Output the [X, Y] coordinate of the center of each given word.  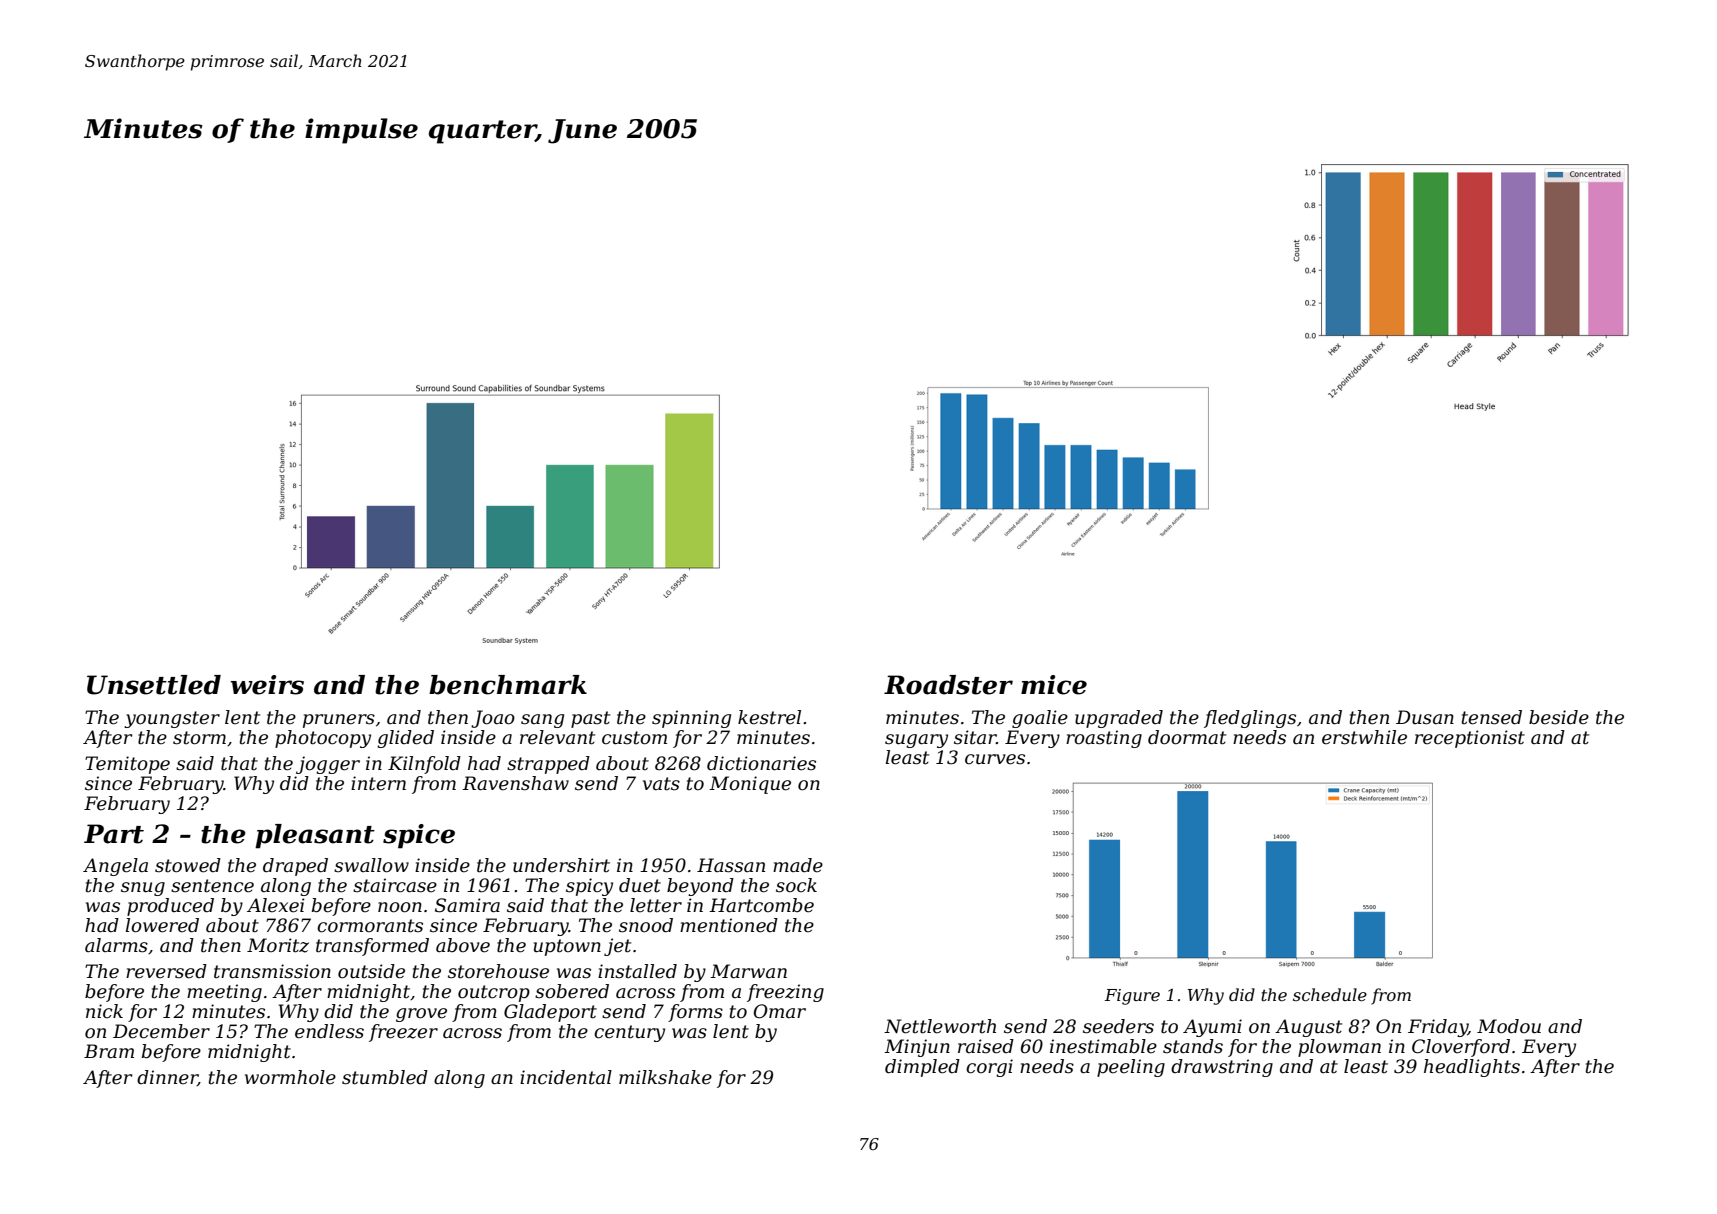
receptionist [1470, 739]
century [629, 1033]
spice [419, 836]
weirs [267, 685]
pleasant [315, 836]
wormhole [290, 1077]
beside [1559, 717]
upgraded [1119, 719]
